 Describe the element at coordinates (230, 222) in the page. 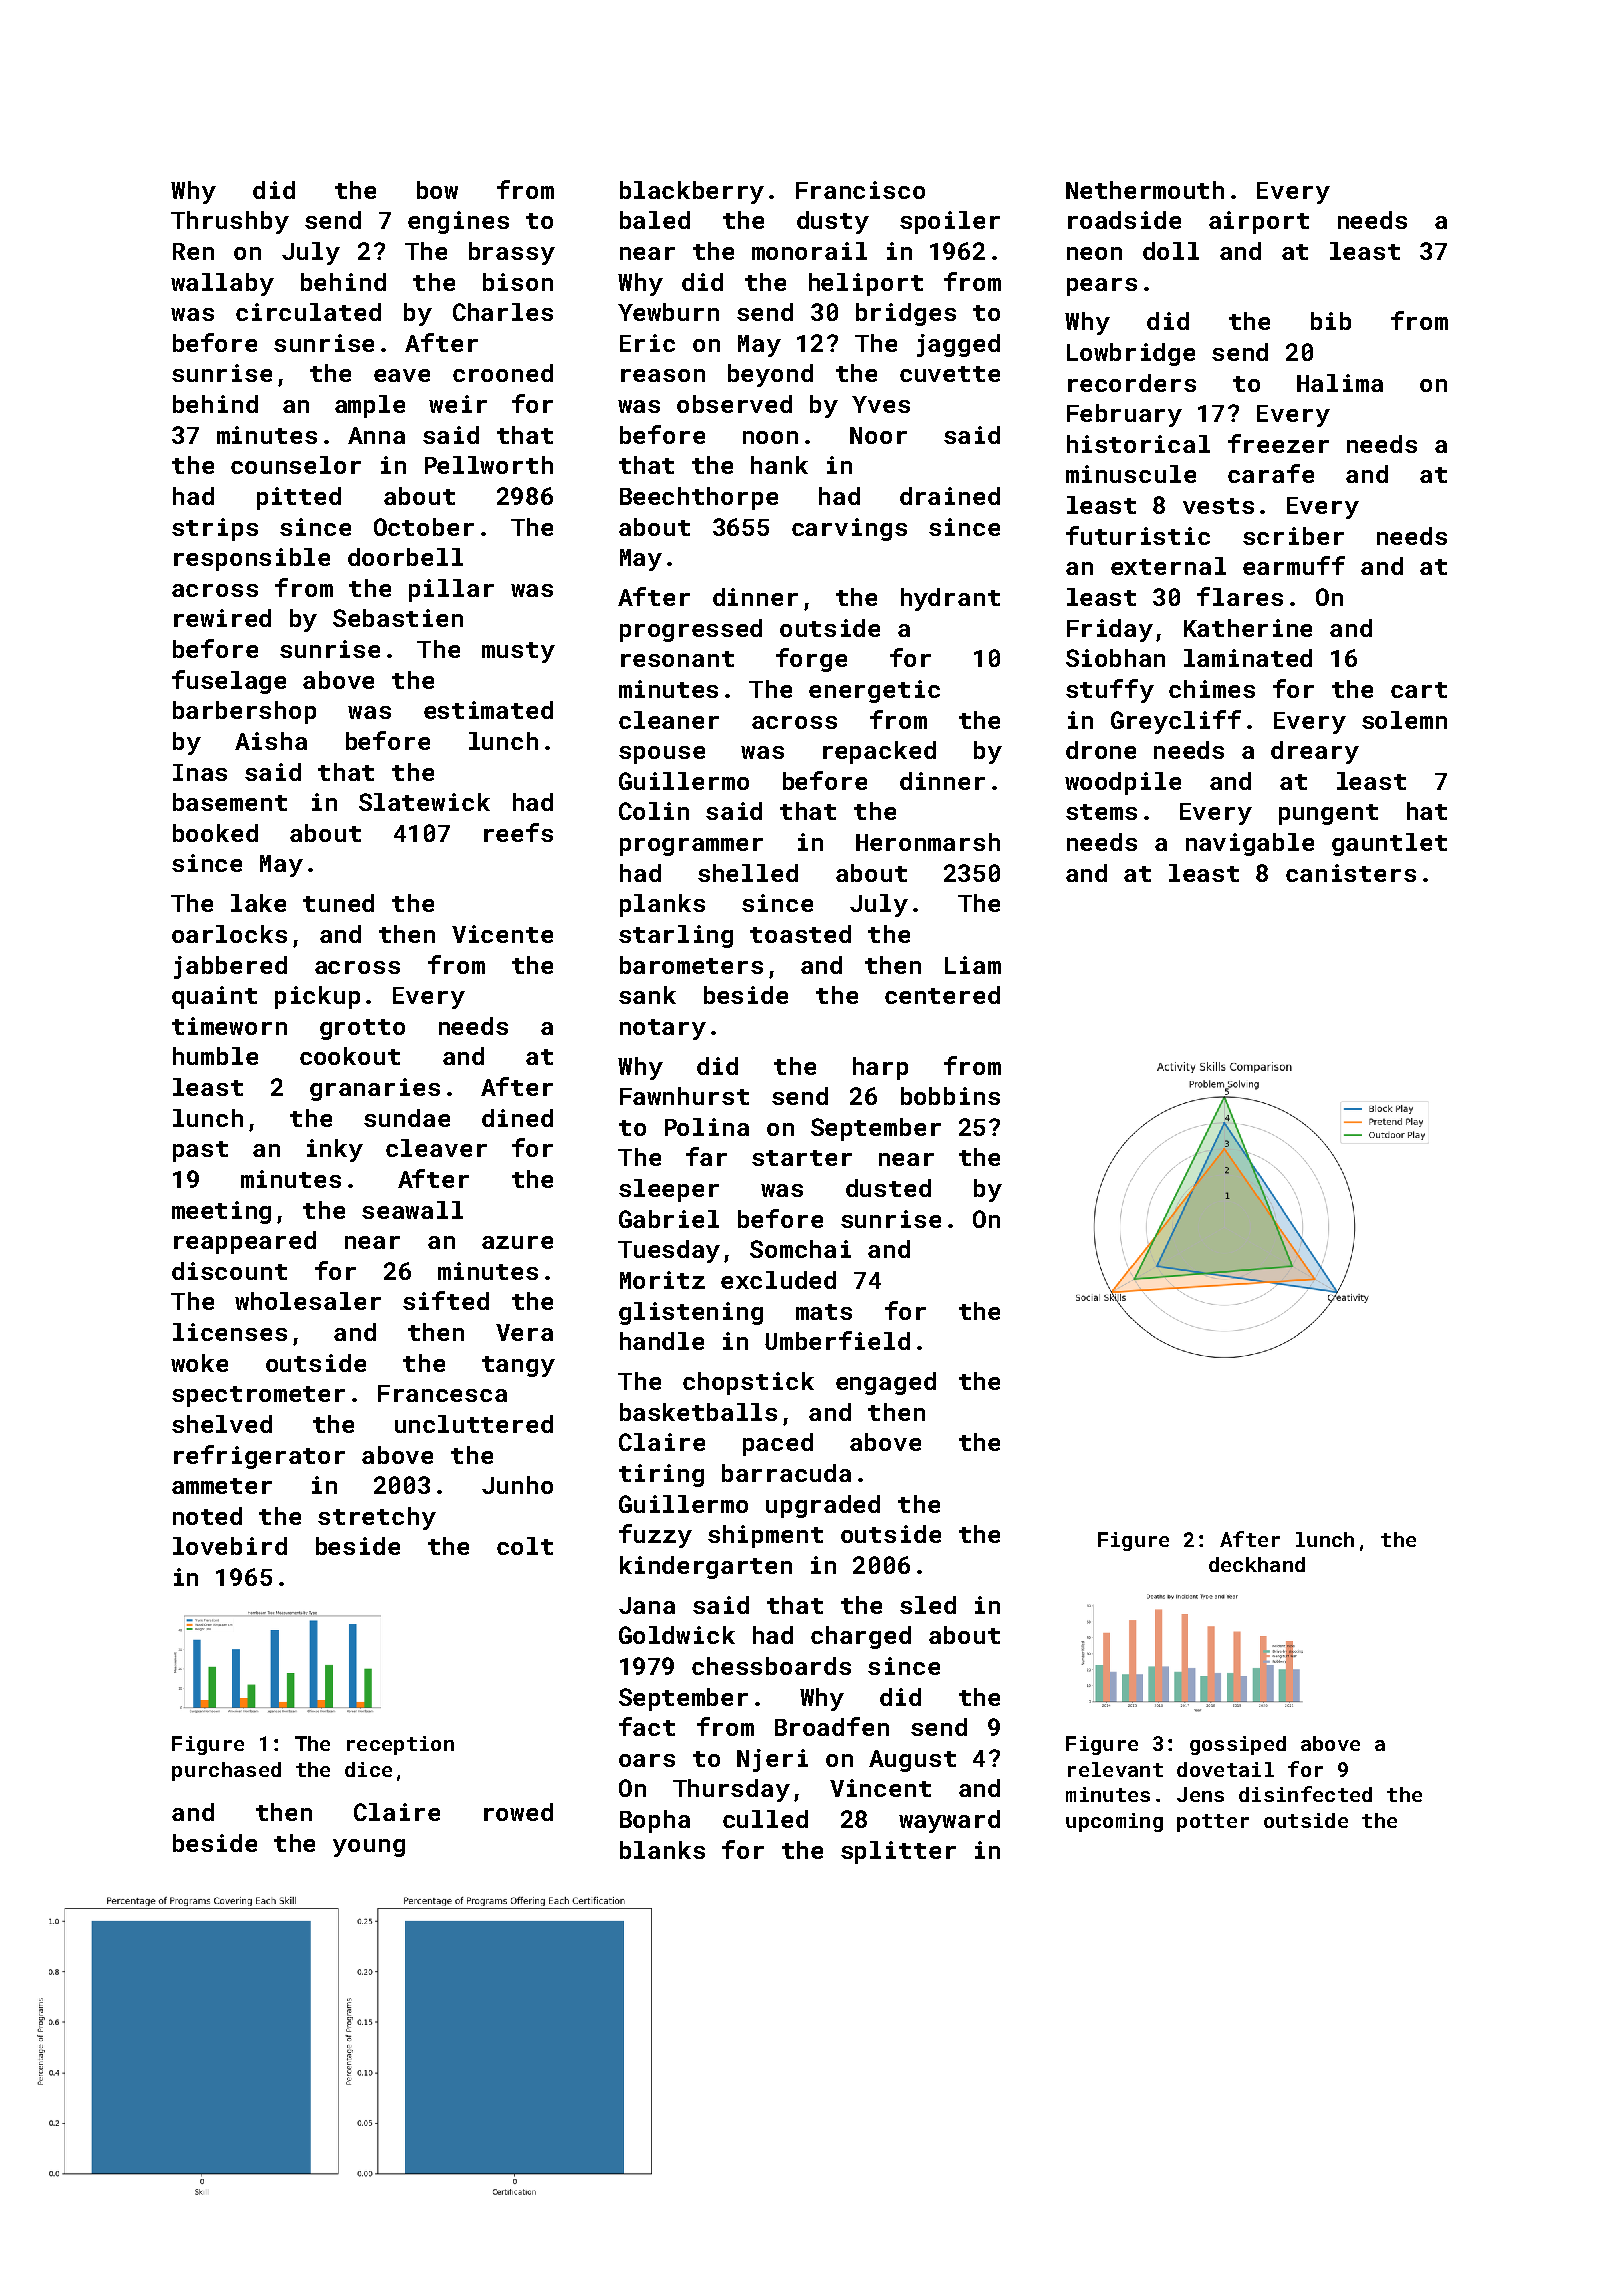

I see `Thrushby` at that location.
